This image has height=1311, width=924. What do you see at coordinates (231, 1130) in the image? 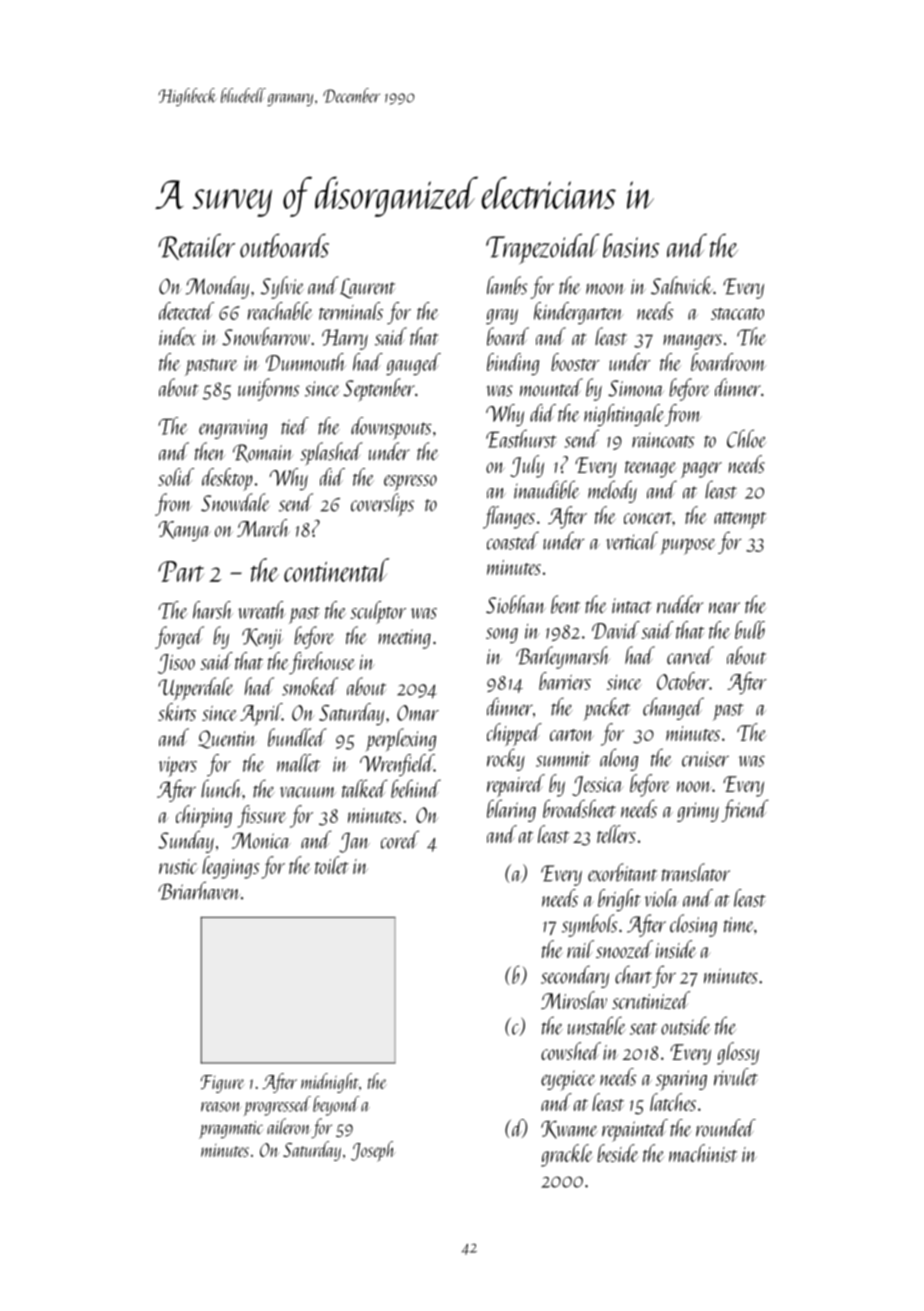
I see `pragmatic` at bounding box center [231, 1130].
